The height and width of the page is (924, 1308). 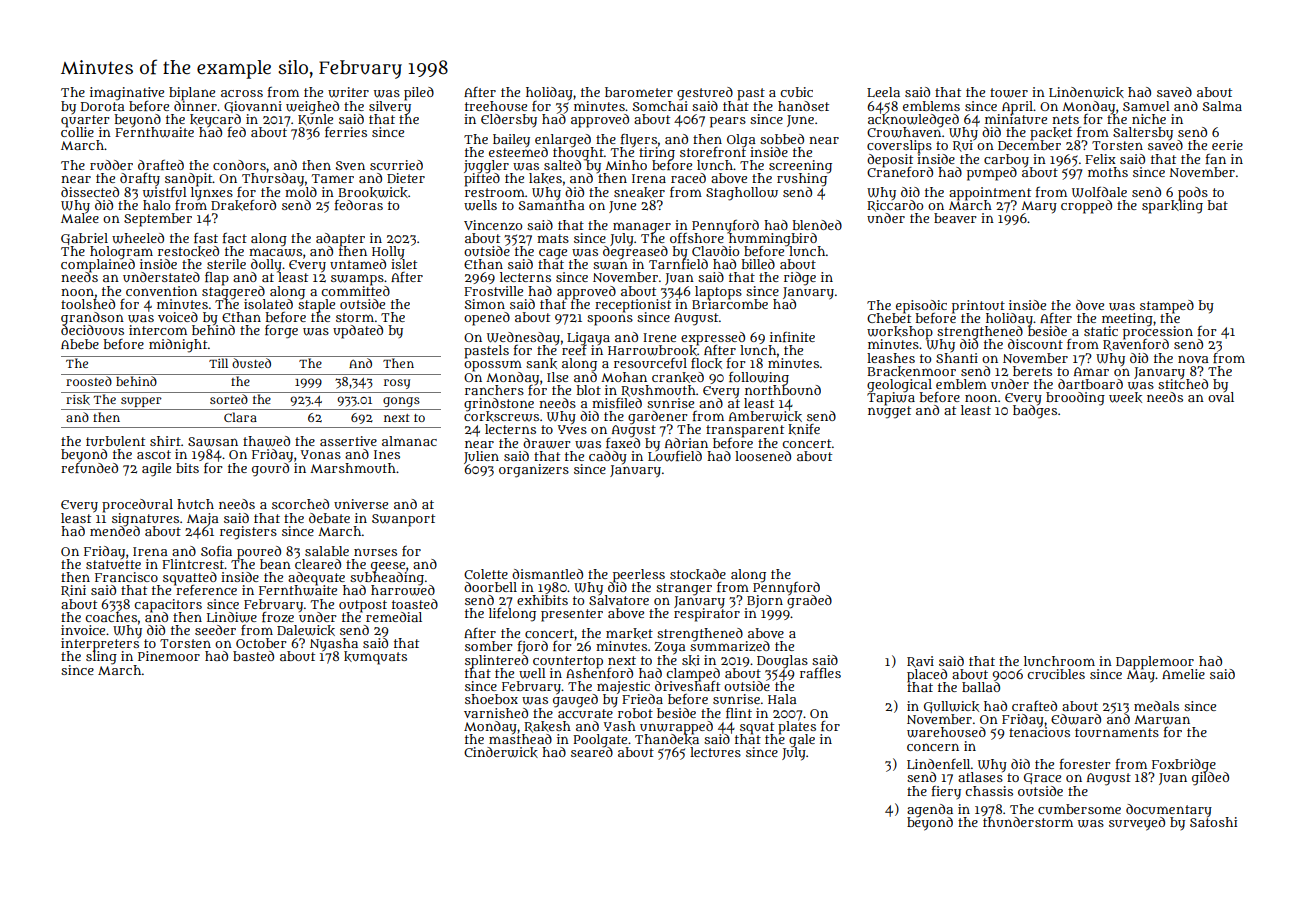 What do you see at coordinates (715, 251) in the page?
I see `Claudio` at bounding box center [715, 251].
